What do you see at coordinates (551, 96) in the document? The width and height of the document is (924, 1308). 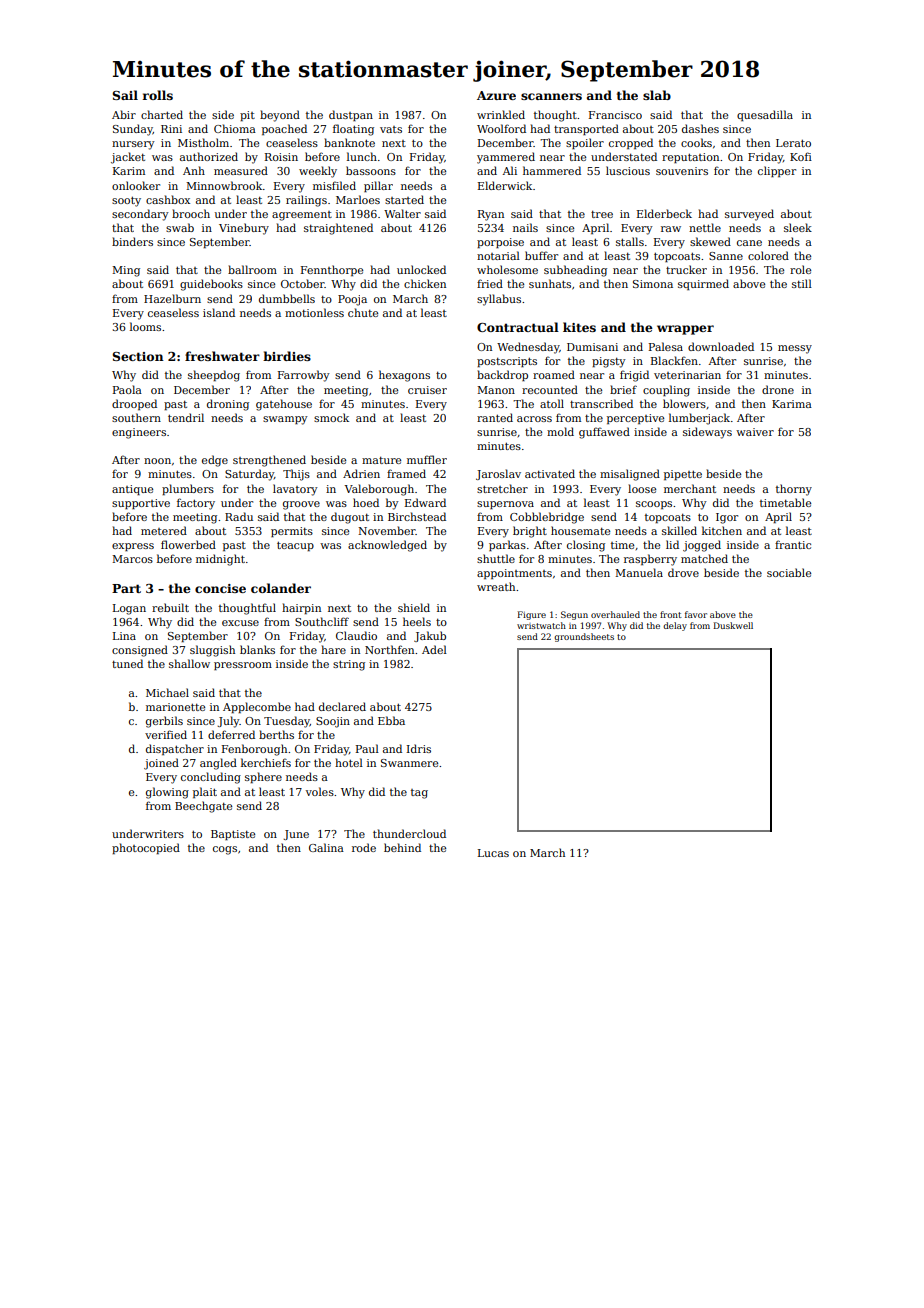 I see `scanners` at bounding box center [551, 96].
